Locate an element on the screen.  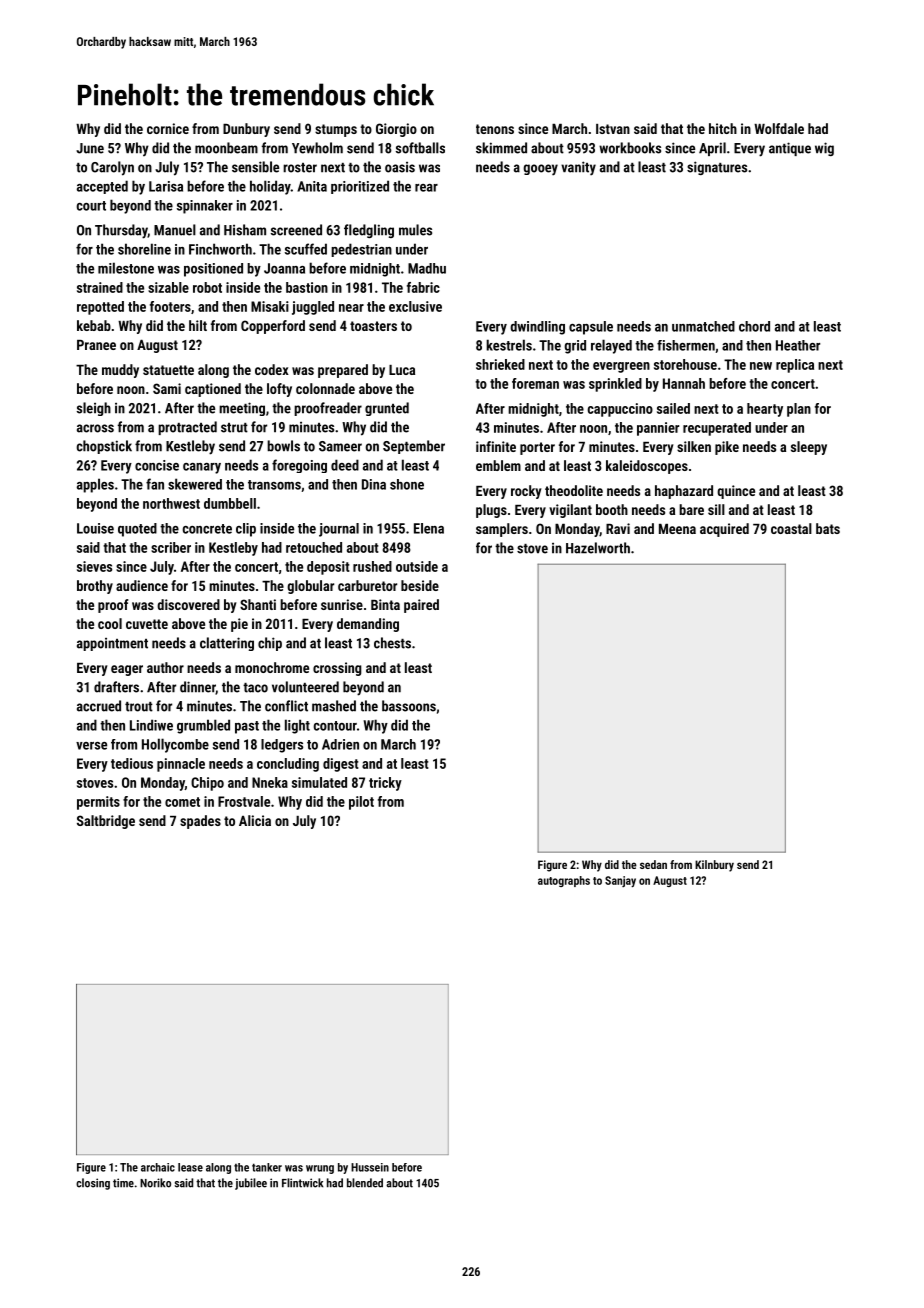
tanker is located at coordinates (267, 1167).
